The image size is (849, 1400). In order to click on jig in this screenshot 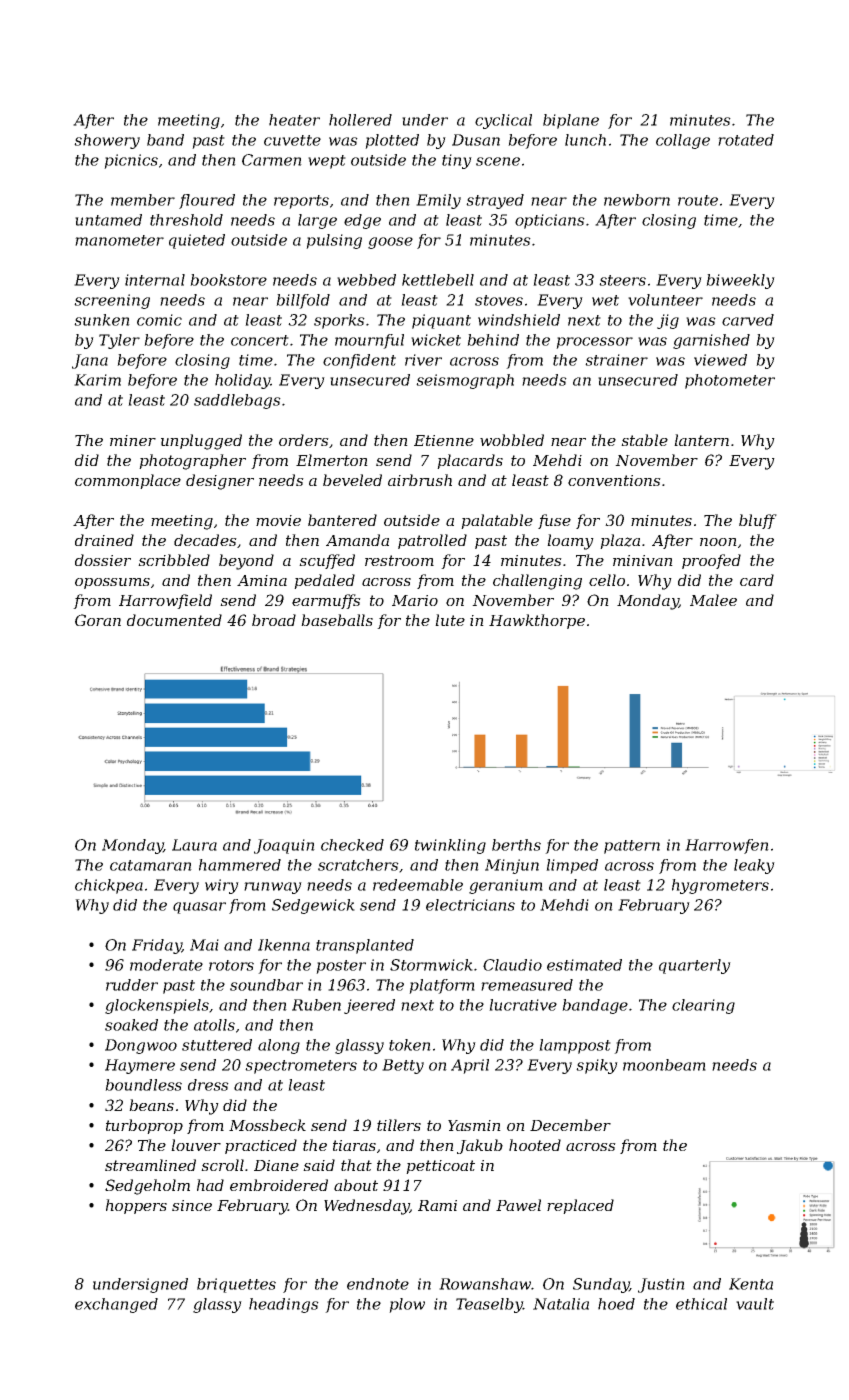, I will do `click(668, 321)`.
